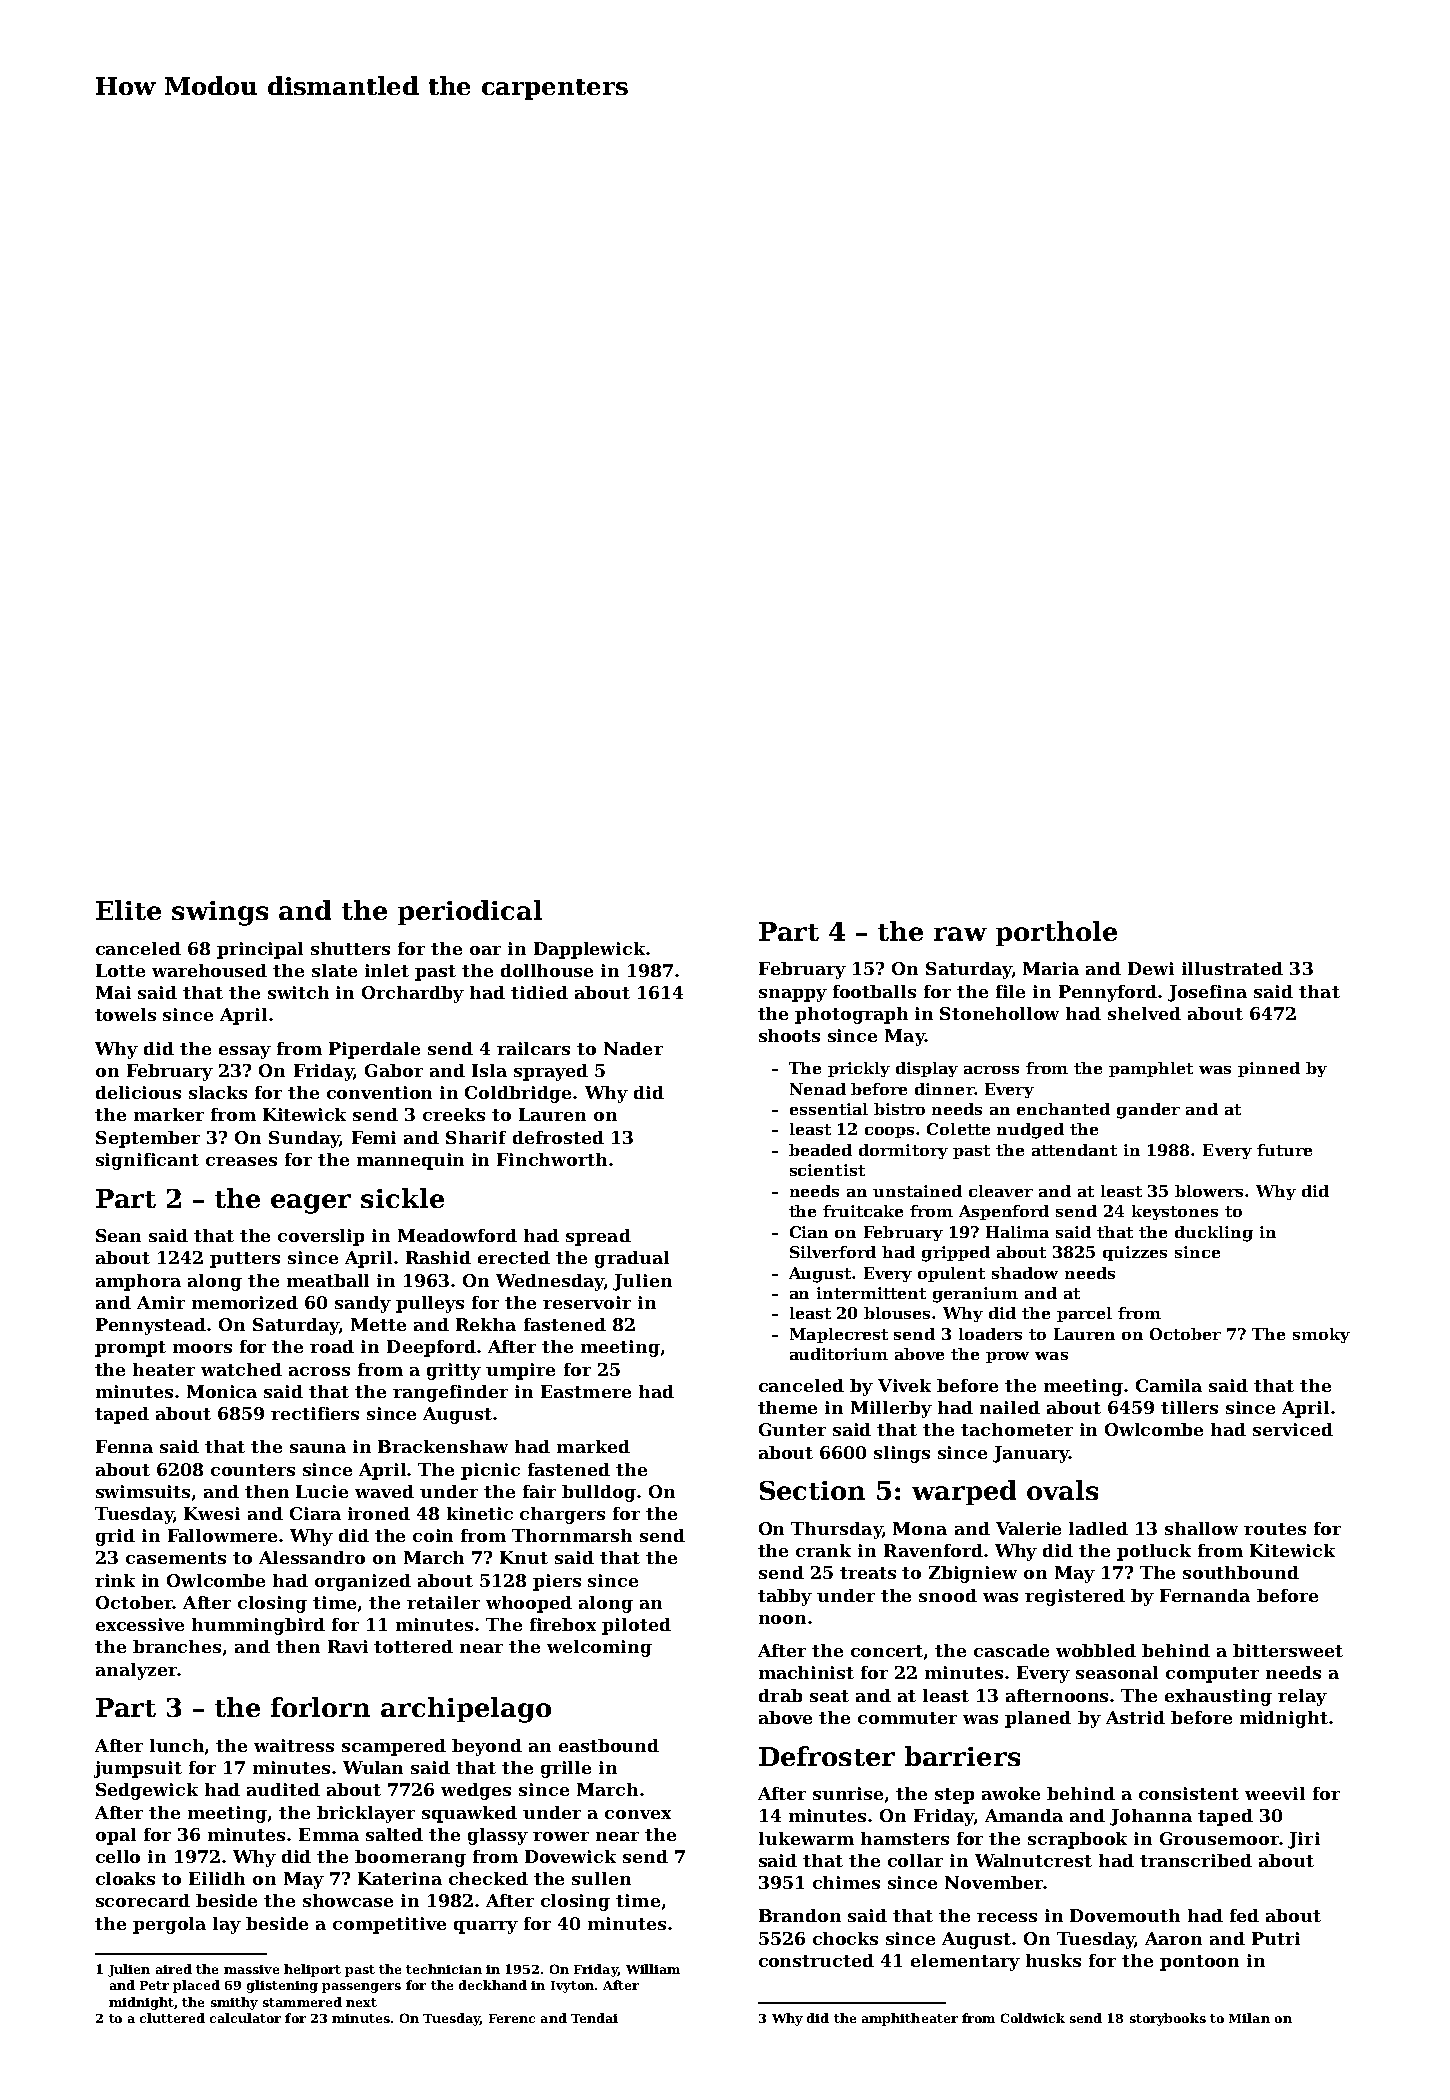  What do you see at coordinates (402, 1198) in the screenshot?
I see `sickle` at bounding box center [402, 1198].
